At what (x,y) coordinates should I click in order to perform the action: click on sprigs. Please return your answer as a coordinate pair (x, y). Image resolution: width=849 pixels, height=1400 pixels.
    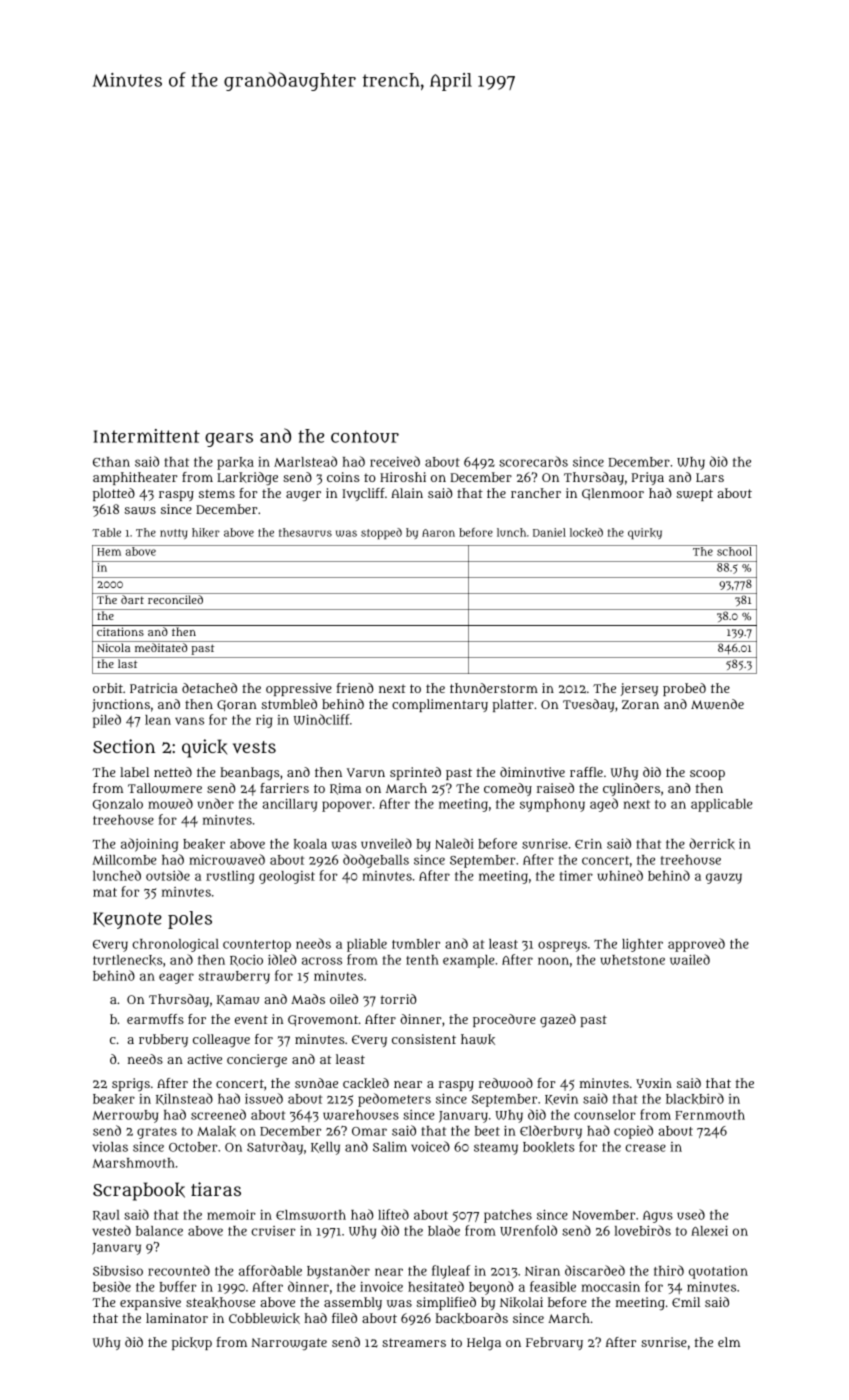
    Looking at the image, I should click on (131, 1084).
